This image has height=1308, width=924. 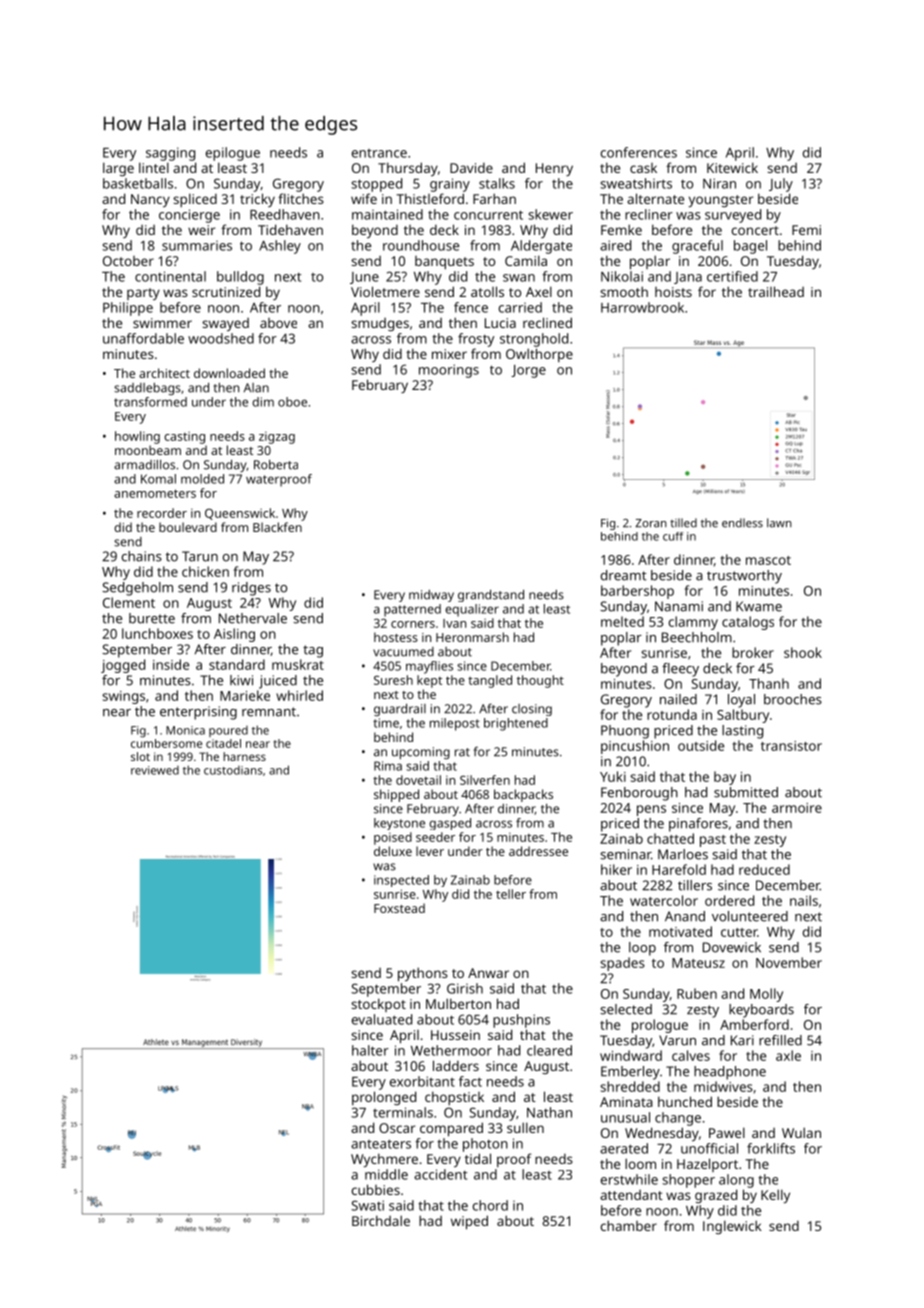 What do you see at coordinates (549, 1112) in the image?
I see `Nathan` at bounding box center [549, 1112].
